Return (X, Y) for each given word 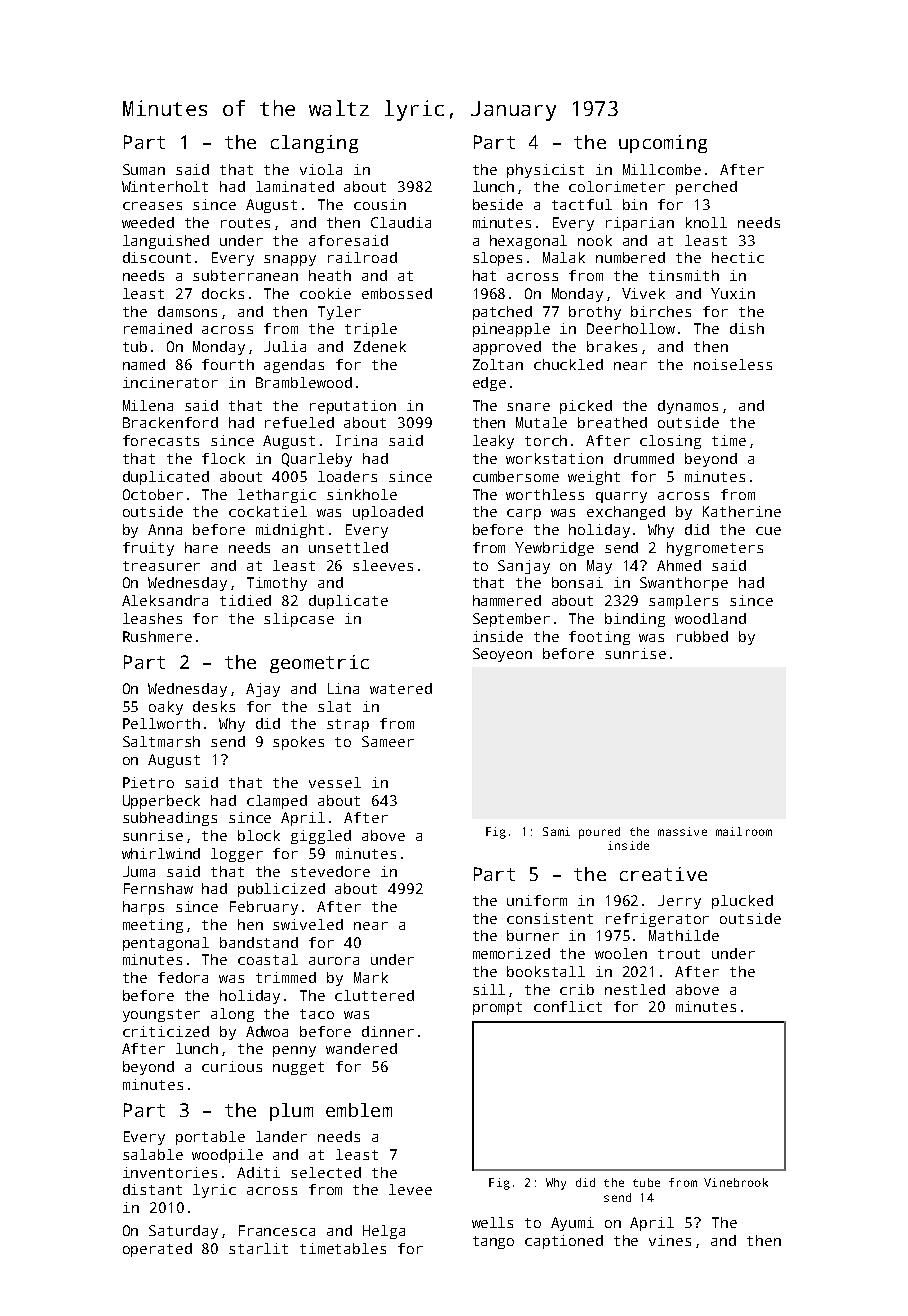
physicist (545, 171)
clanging (314, 144)
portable (210, 1138)
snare (528, 407)
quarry (621, 497)
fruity (148, 549)
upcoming (663, 144)
